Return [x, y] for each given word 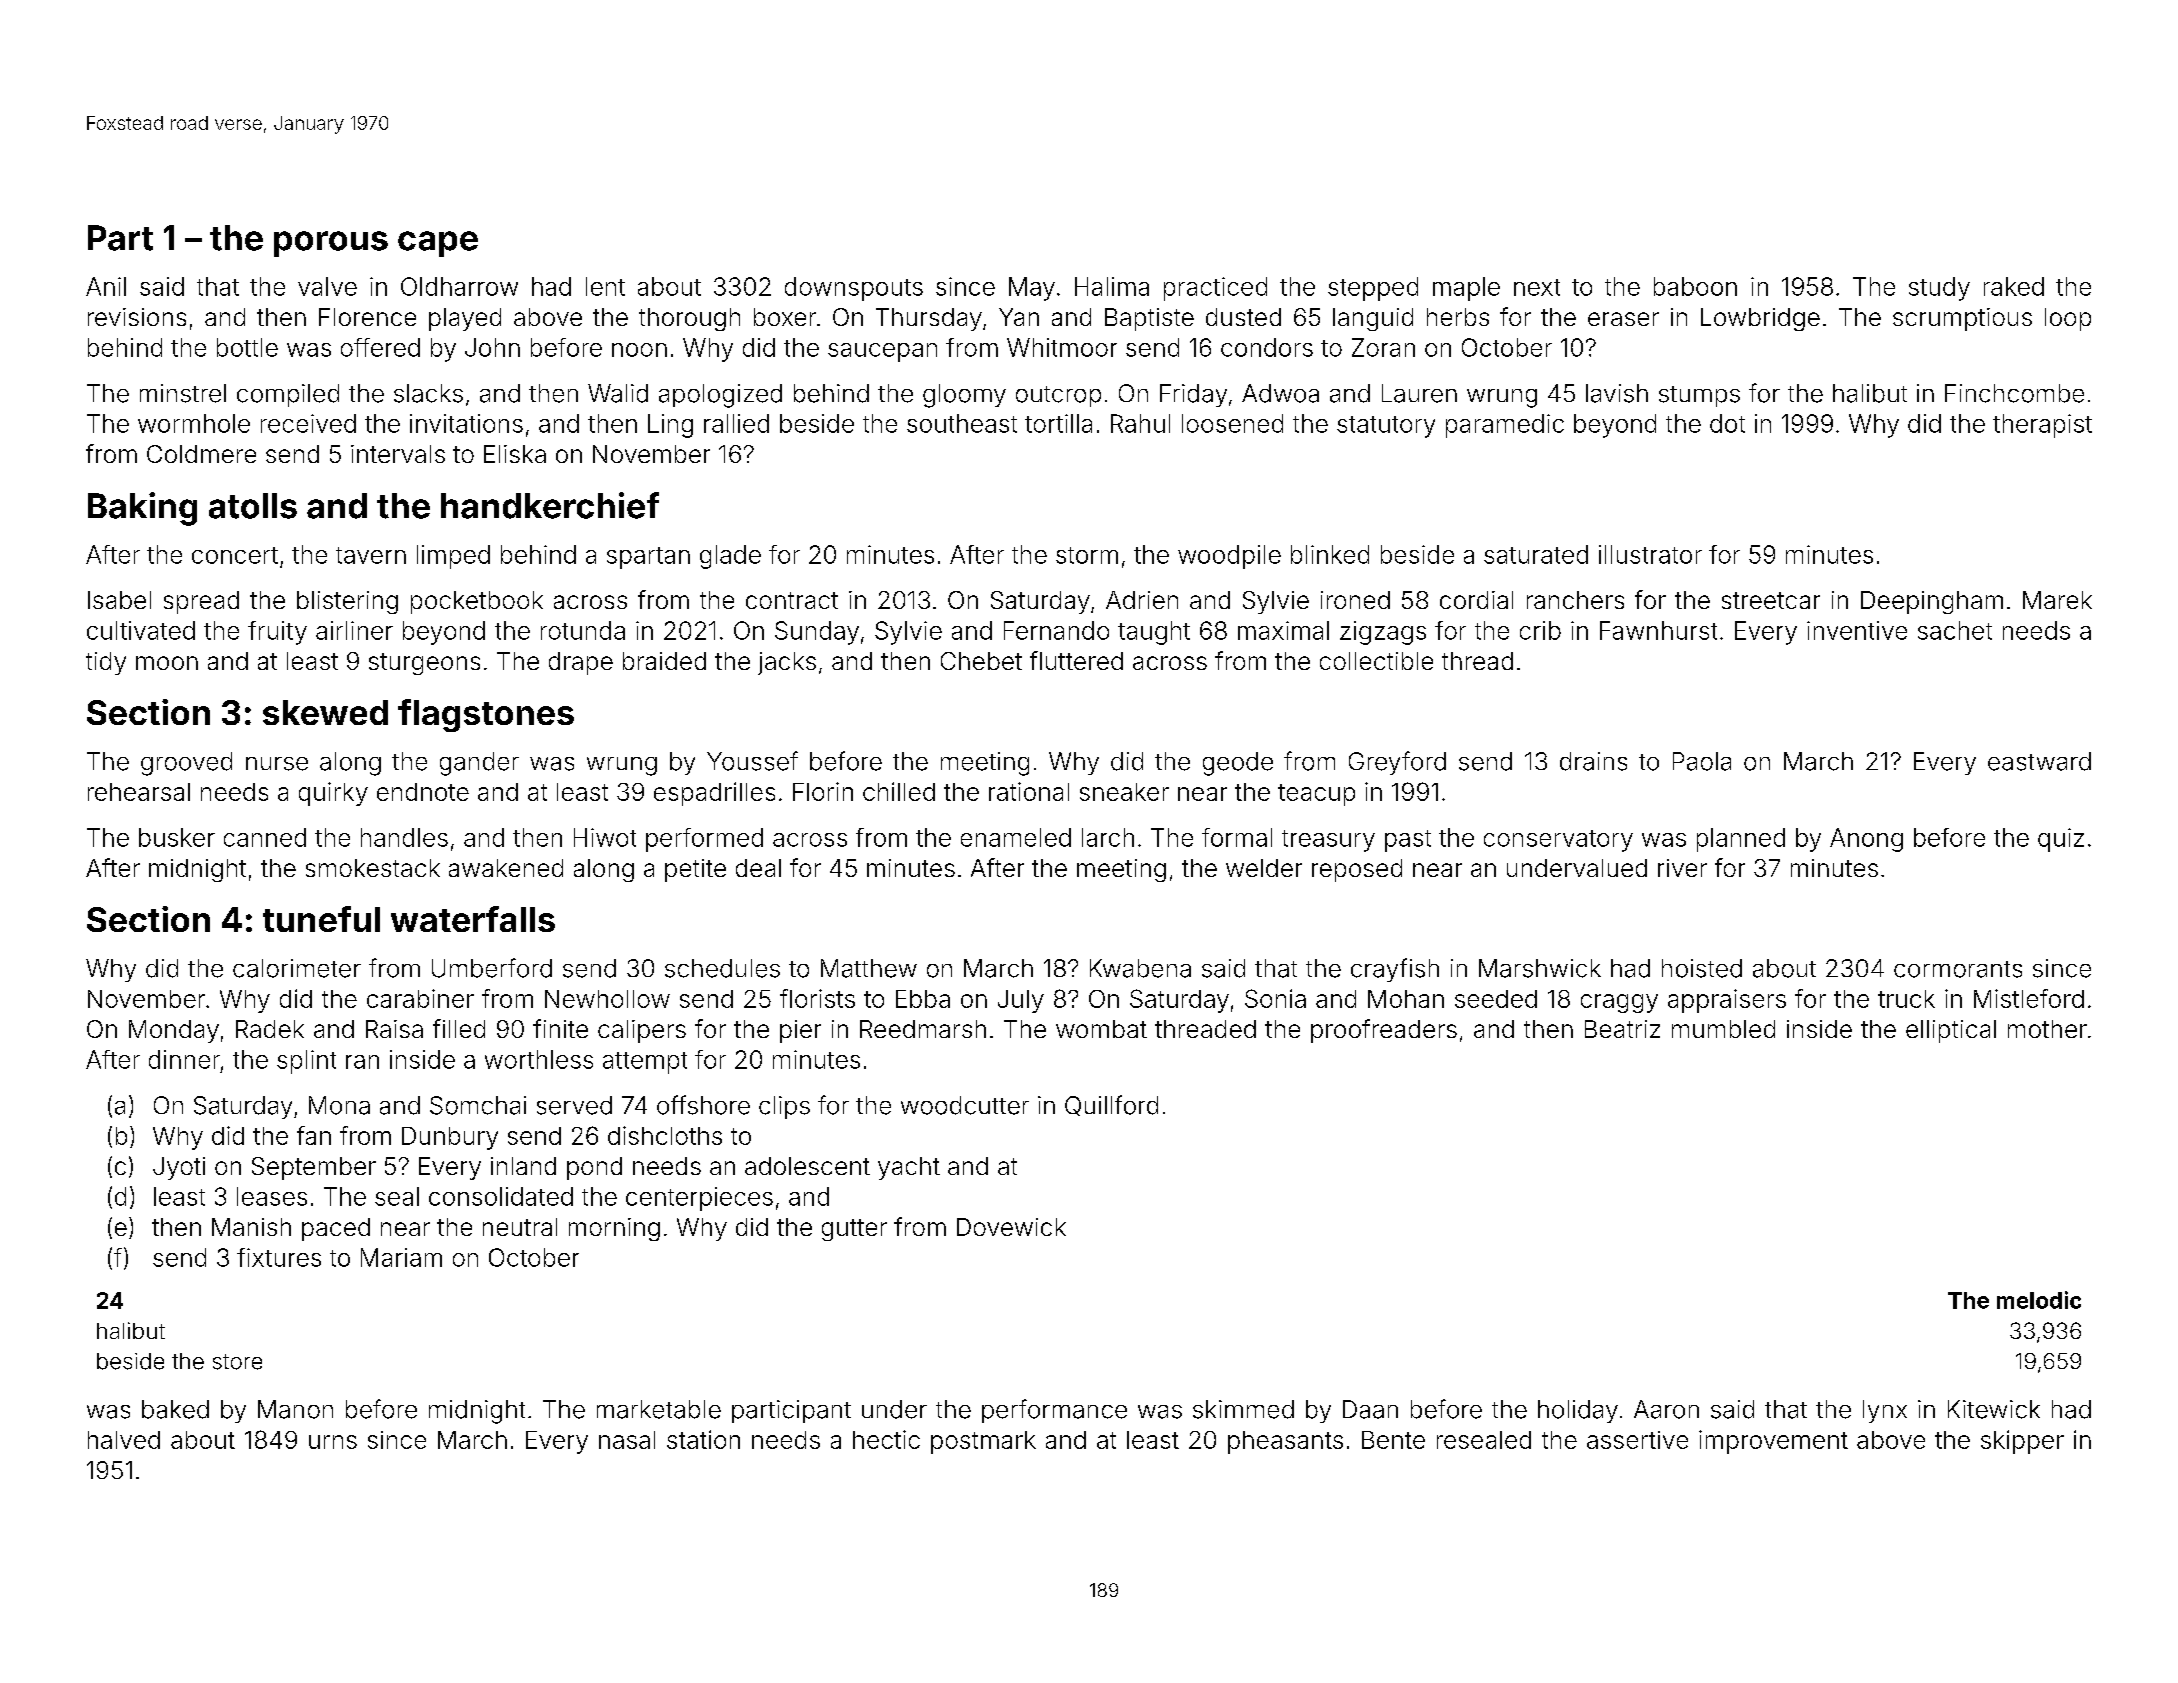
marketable [659, 1409]
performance [1054, 1411]
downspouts [854, 289]
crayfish [1395, 970]
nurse [277, 764]
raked [2014, 286]
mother [2047, 1029]
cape [438, 244]
